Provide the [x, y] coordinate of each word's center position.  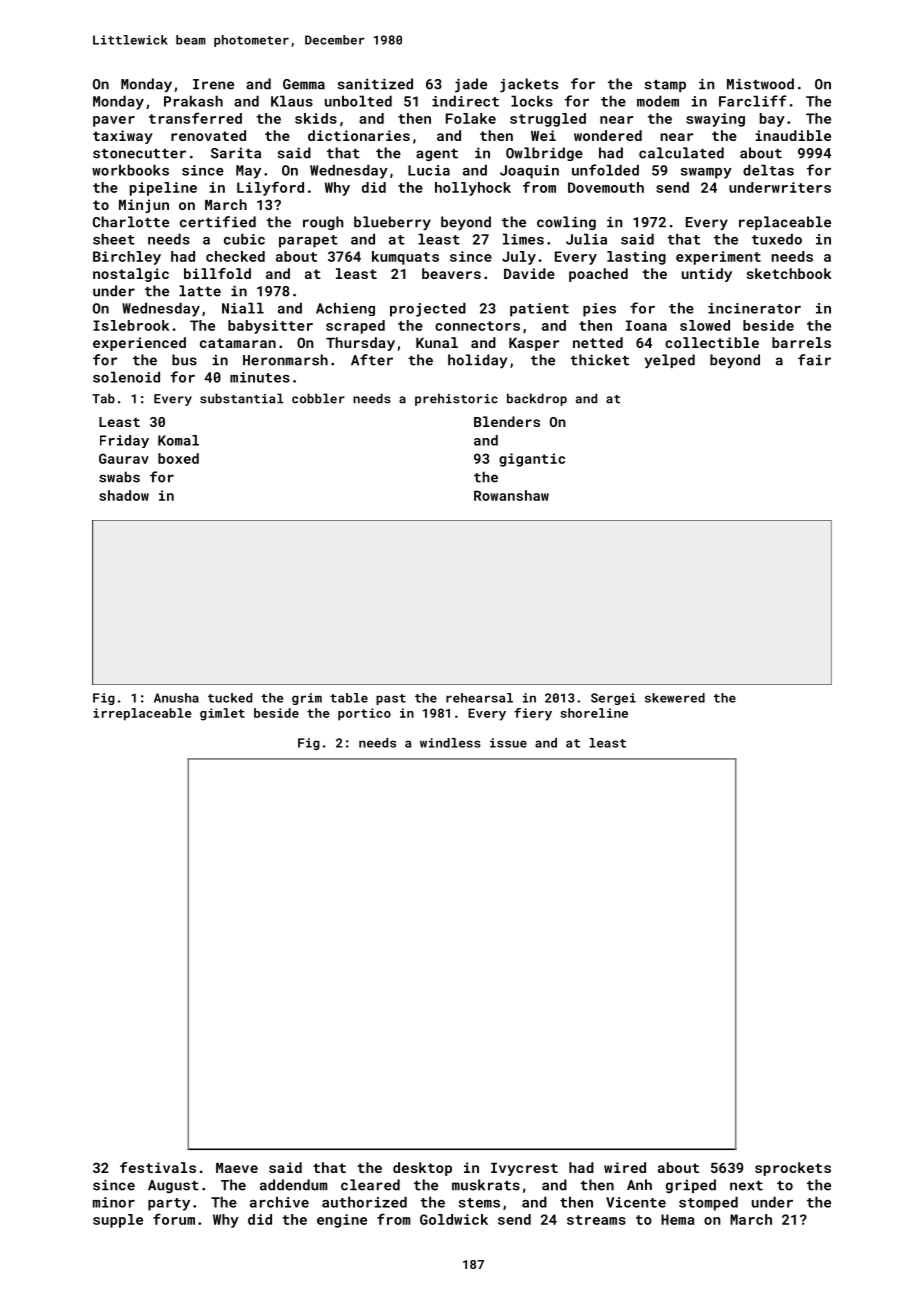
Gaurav [124, 458]
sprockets [793, 1169]
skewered [675, 698]
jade [471, 85]
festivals [158, 1167]
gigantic [532, 460]
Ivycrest [524, 1169]
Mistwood [760, 84]
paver [114, 121]
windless [450, 743]
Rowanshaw [511, 495]
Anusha [176, 698]
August [173, 1186]
